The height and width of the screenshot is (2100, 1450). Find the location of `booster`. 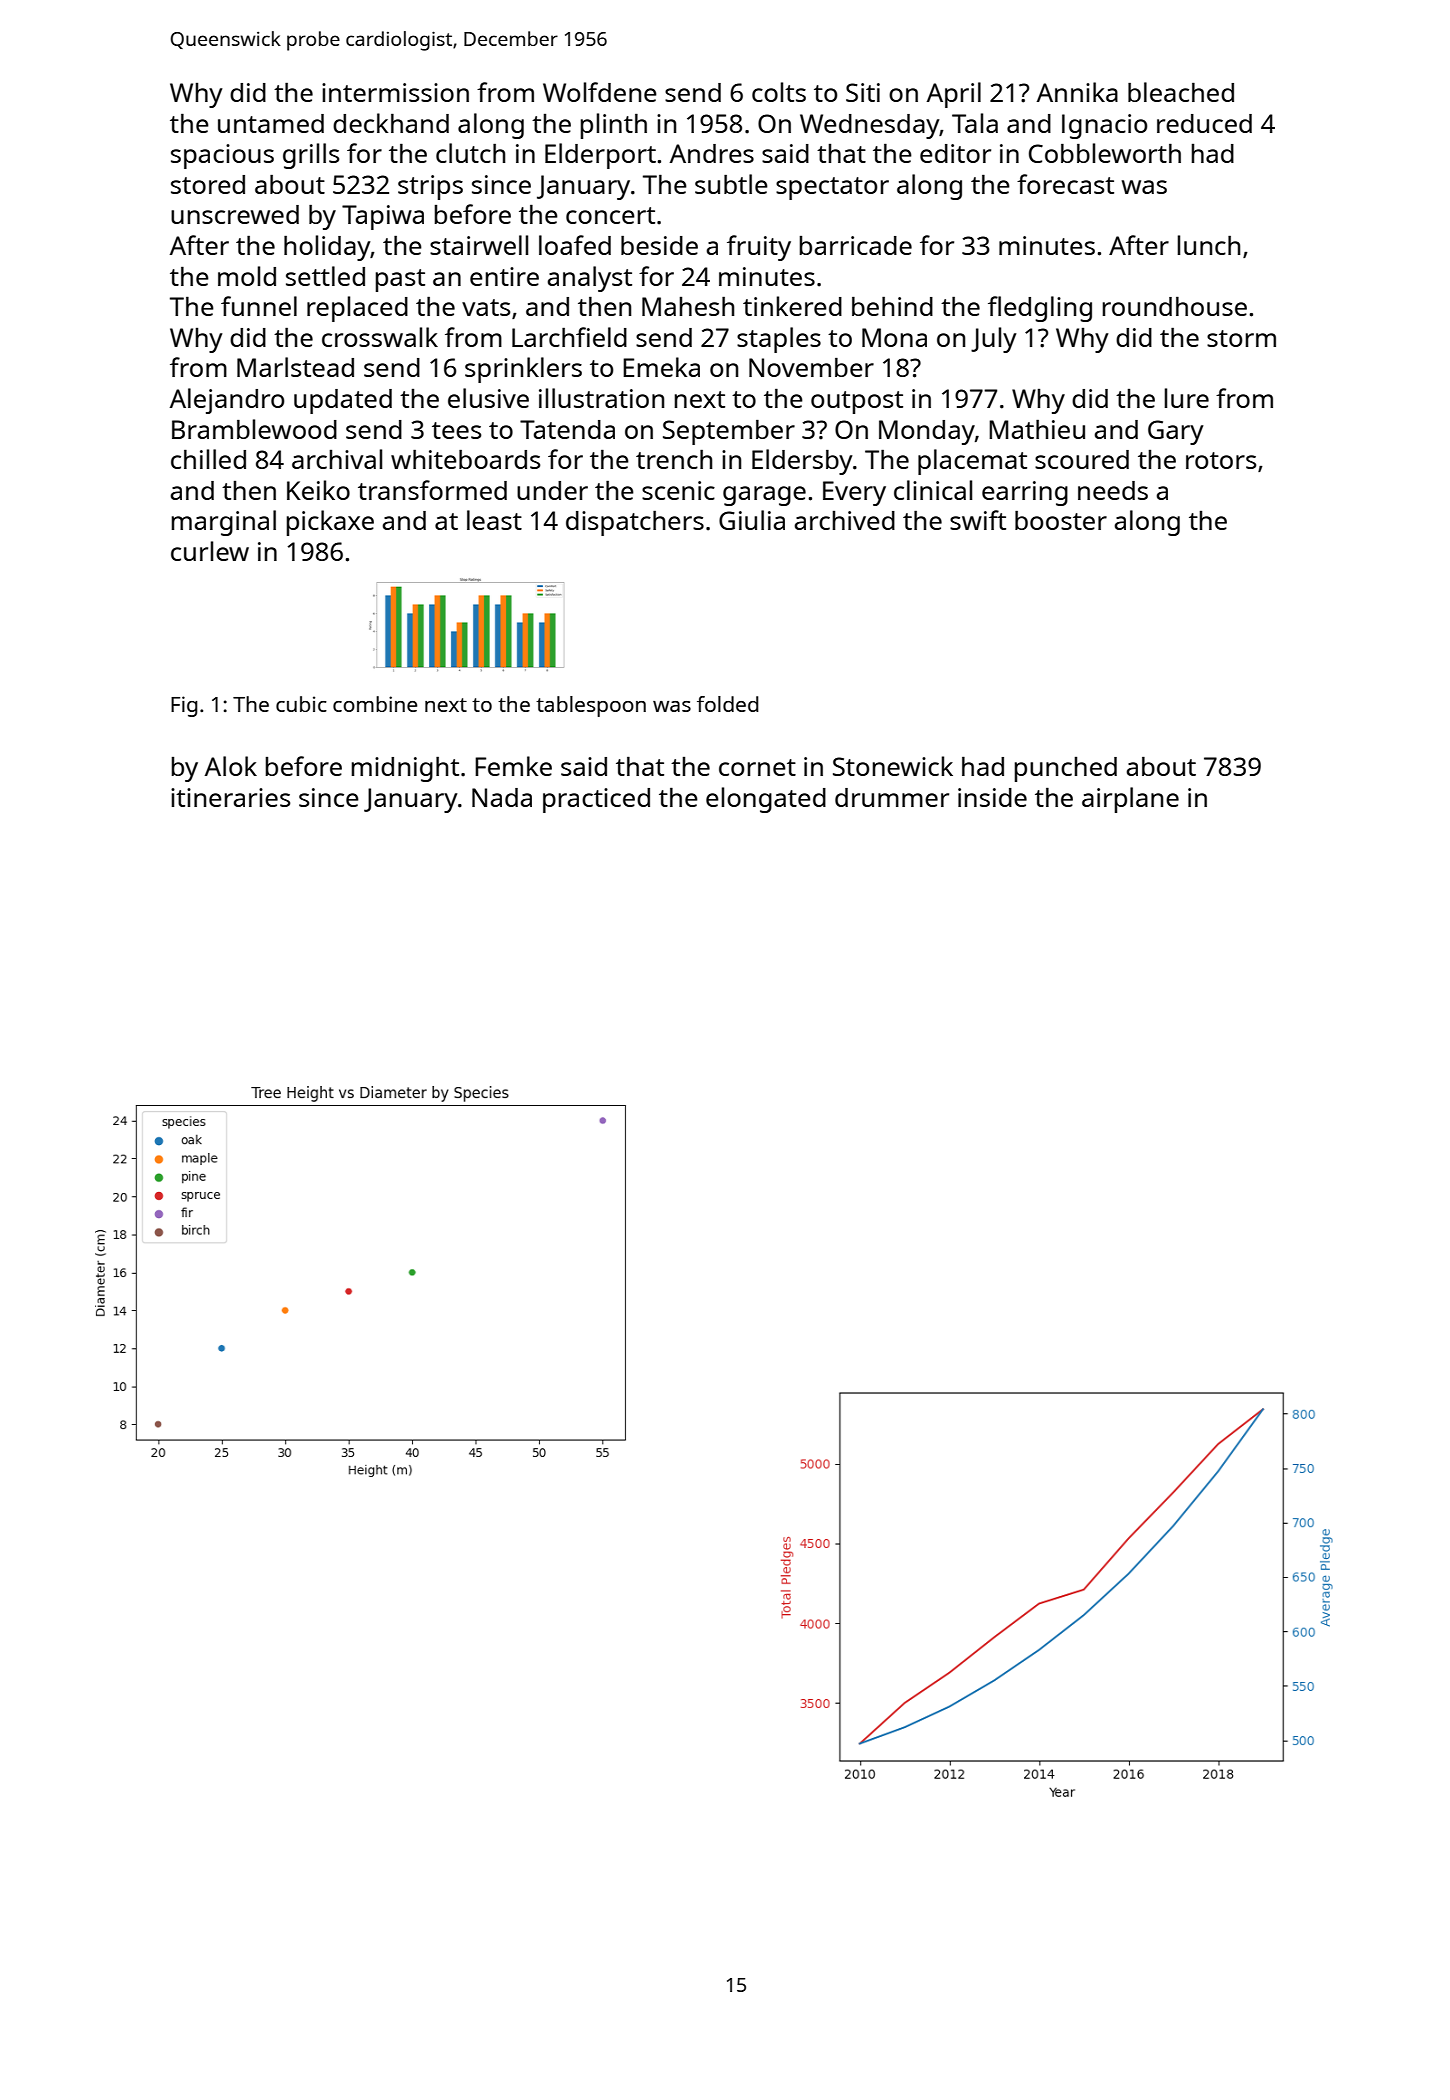

booster is located at coordinates (1061, 520).
